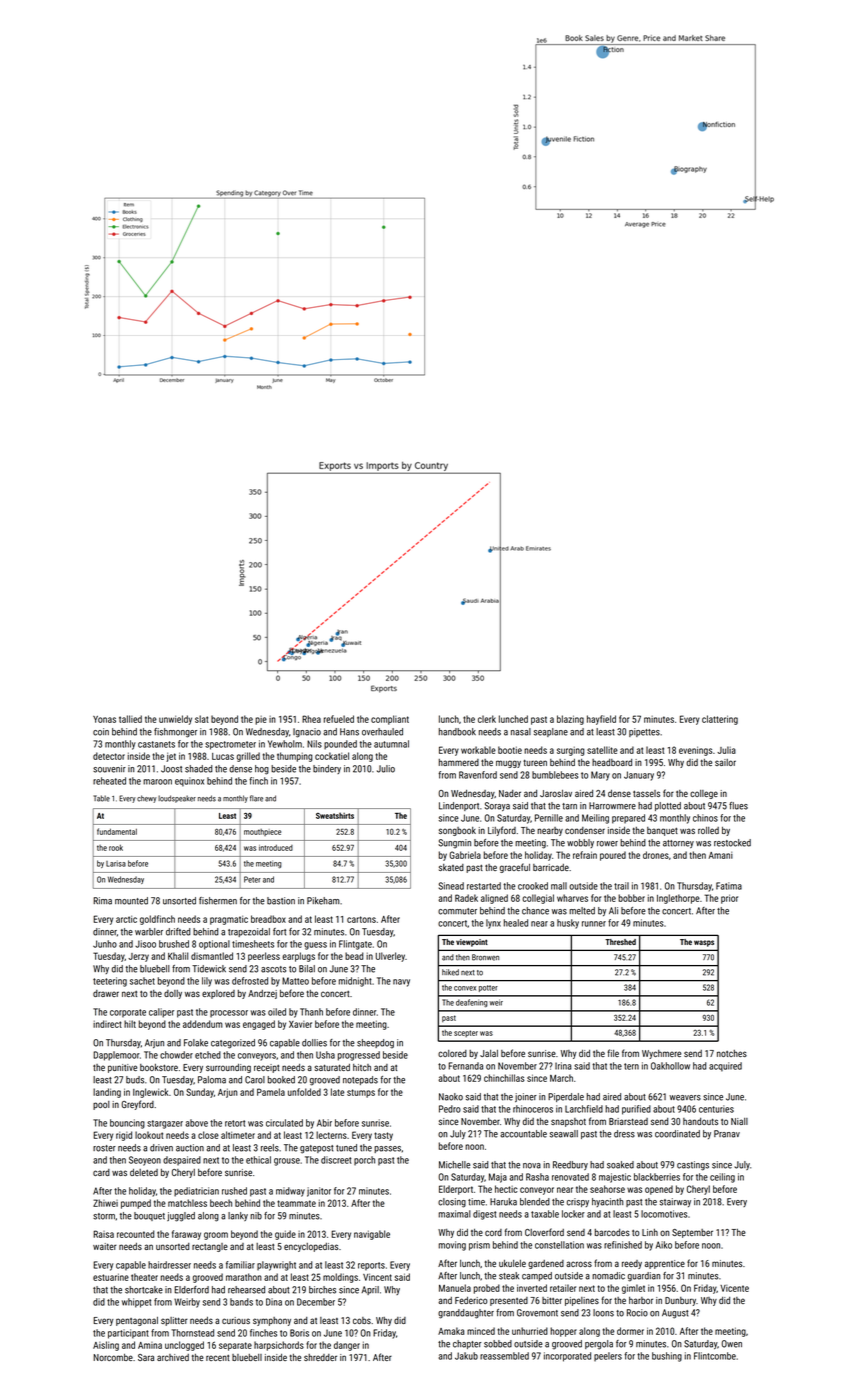 This page has height=1400, width=849. Describe the element at coordinates (726, 750) in the page. I see `Julia` at that location.
